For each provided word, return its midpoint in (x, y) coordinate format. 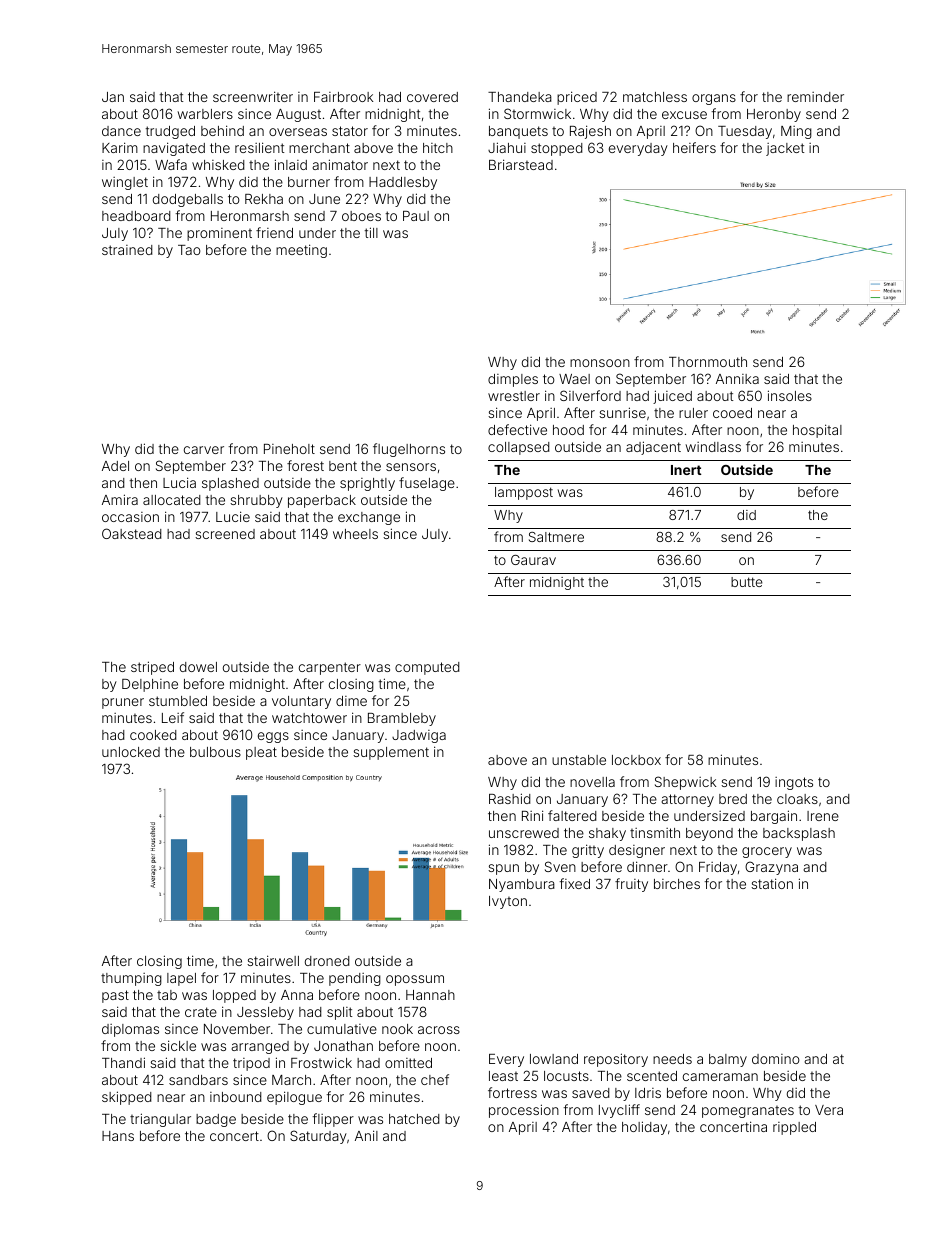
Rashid (510, 798)
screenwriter (253, 96)
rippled (794, 1128)
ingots (794, 783)
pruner (123, 703)
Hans (118, 1136)
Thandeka (520, 97)
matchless (655, 97)
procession (524, 1111)
